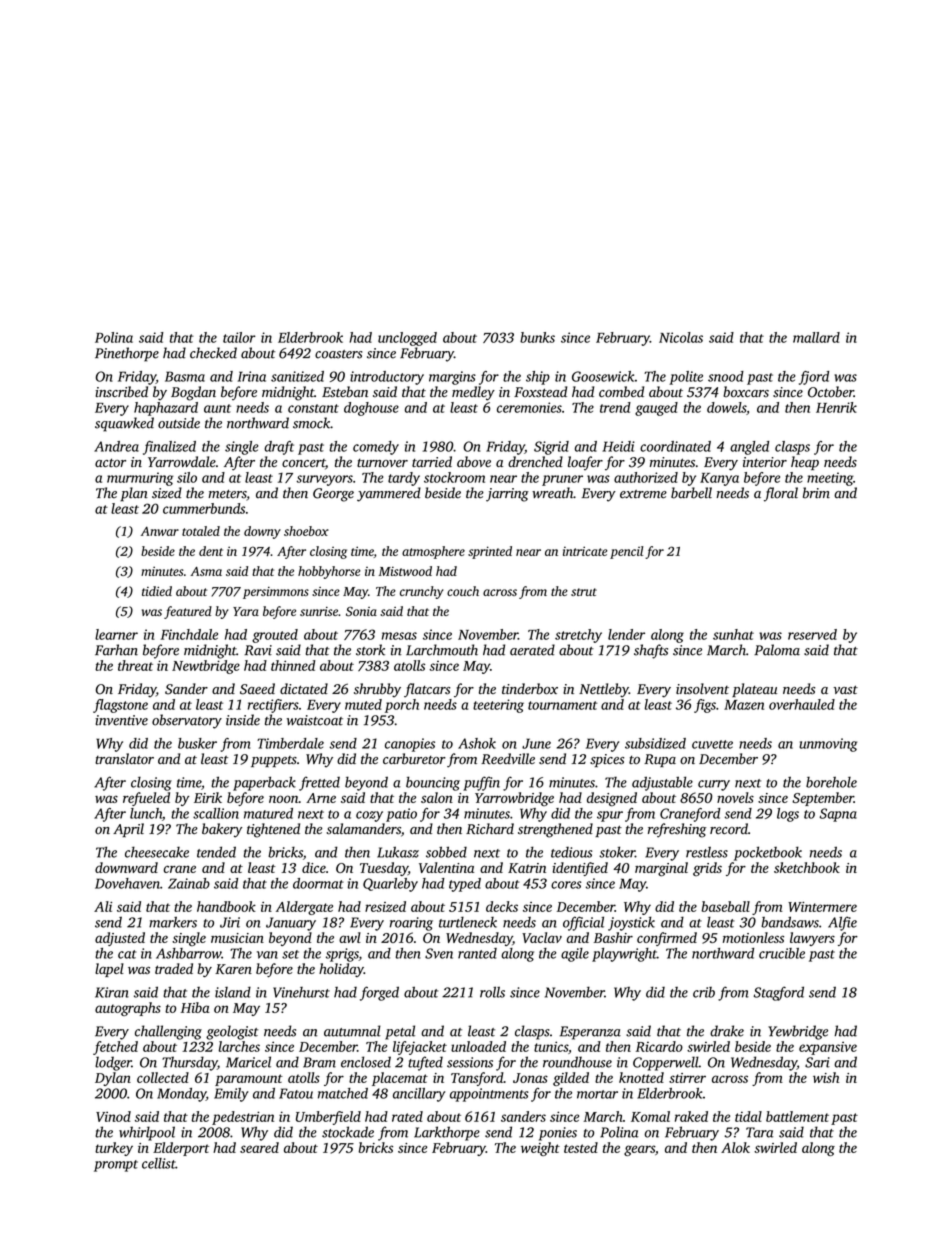 This document has width=952, height=1233. Describe the element at coordinates (127, 883) in the document. I see `Dovehaven` at that location.
